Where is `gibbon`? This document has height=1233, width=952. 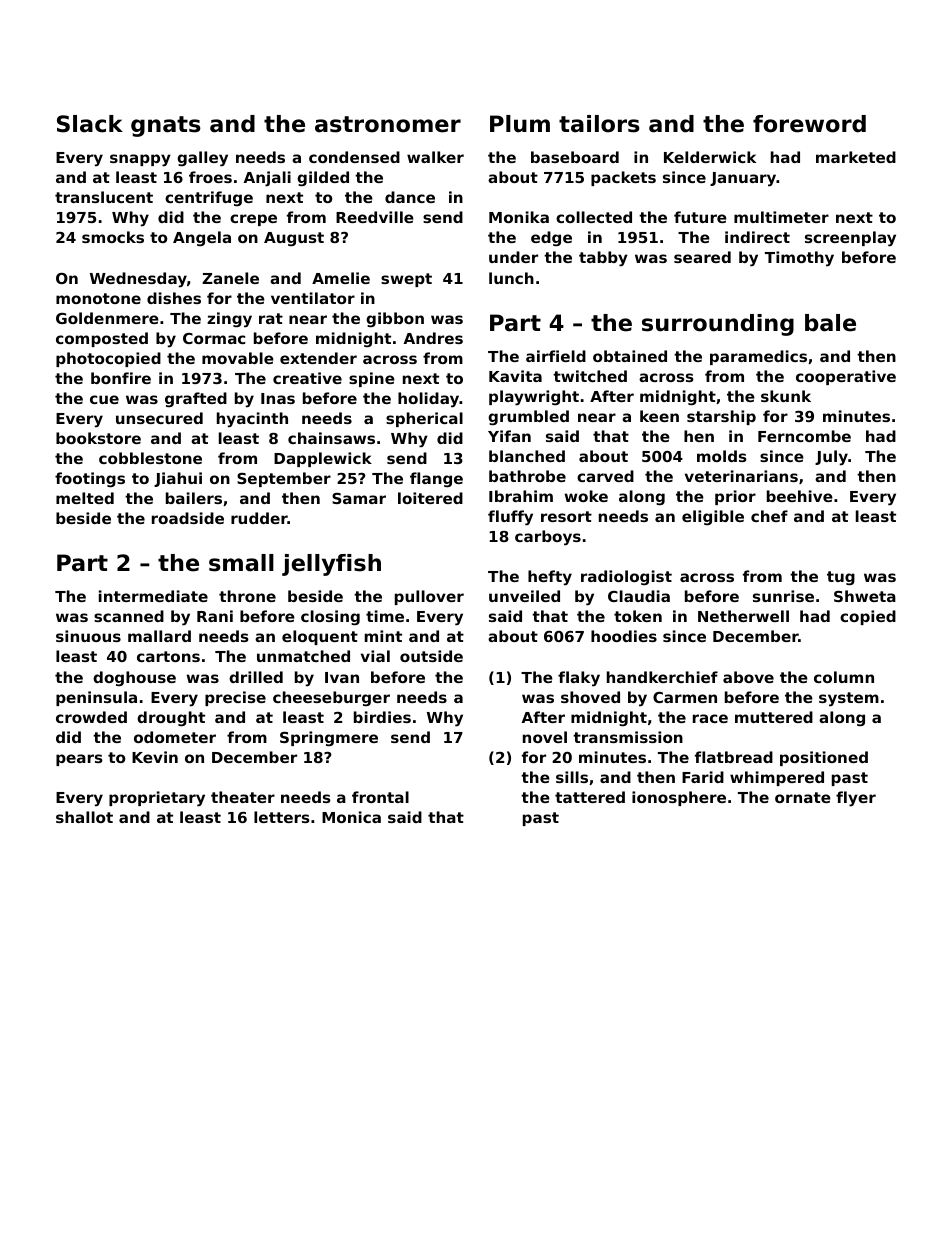 gibbon is located at coordinates (395, 319).
